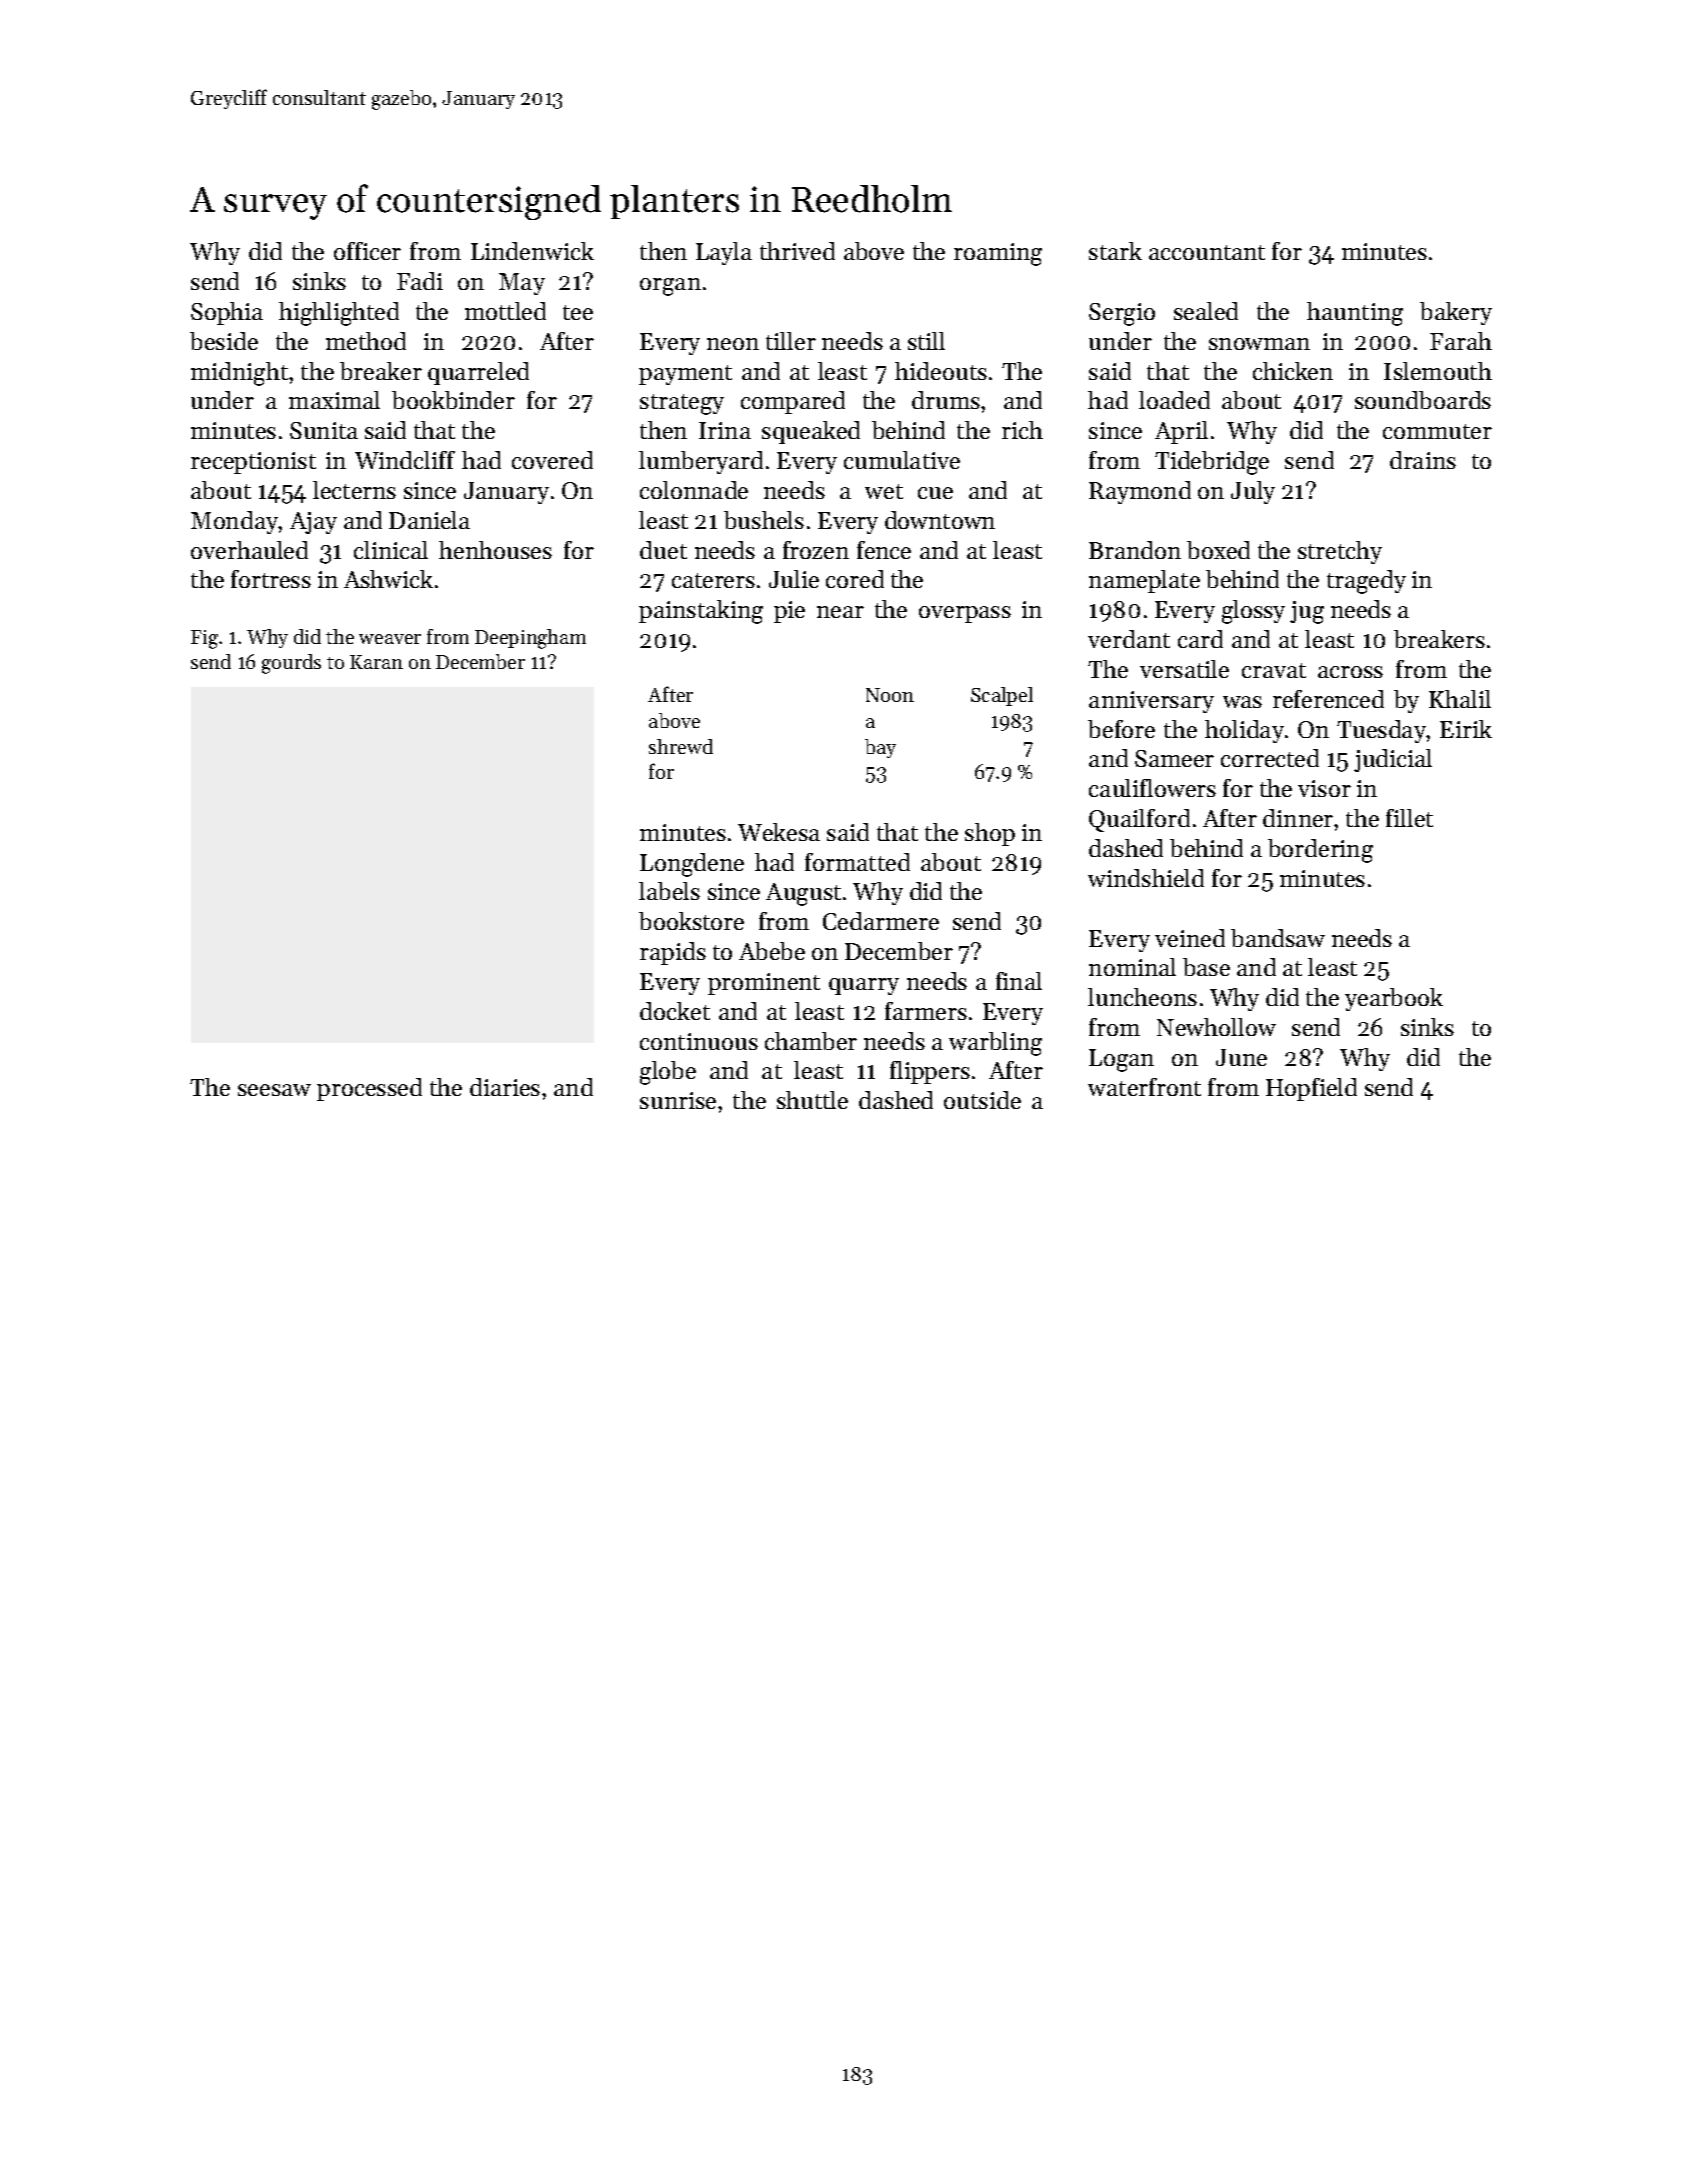  I want to click on officer, so click(367, 251).
